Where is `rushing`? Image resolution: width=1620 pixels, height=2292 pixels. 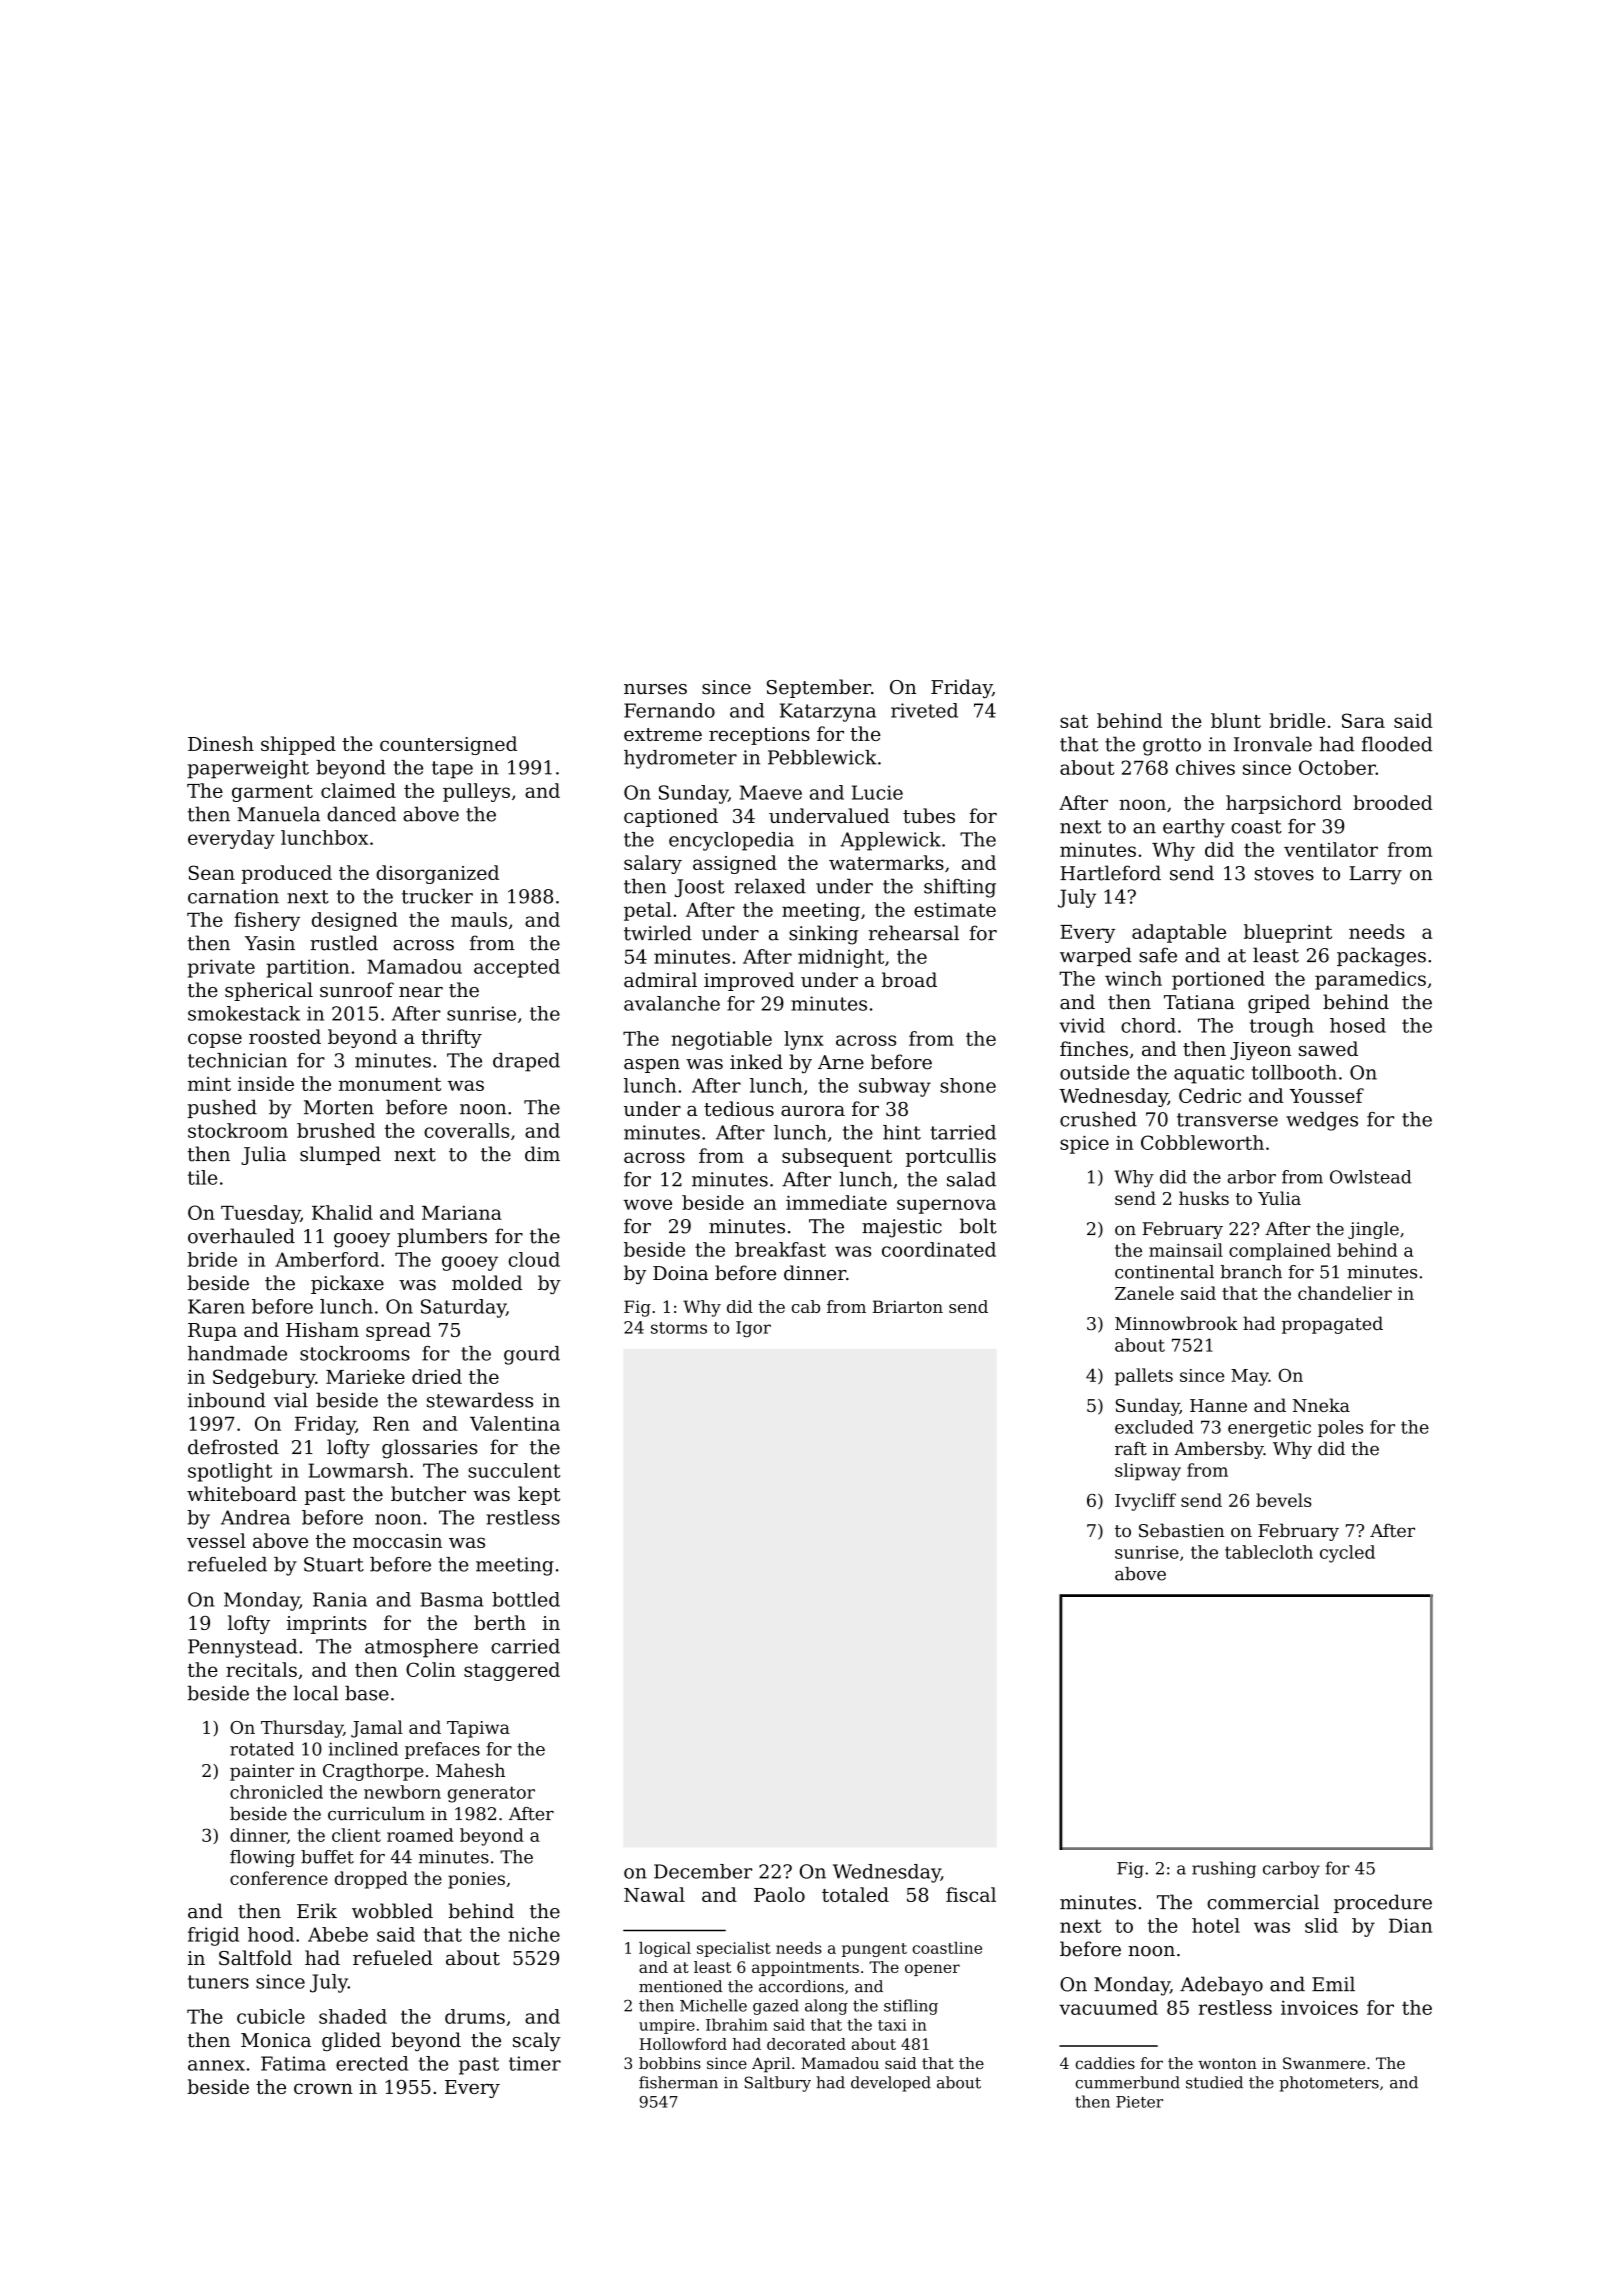 rushing is located at coordinates (1224, 1869).
